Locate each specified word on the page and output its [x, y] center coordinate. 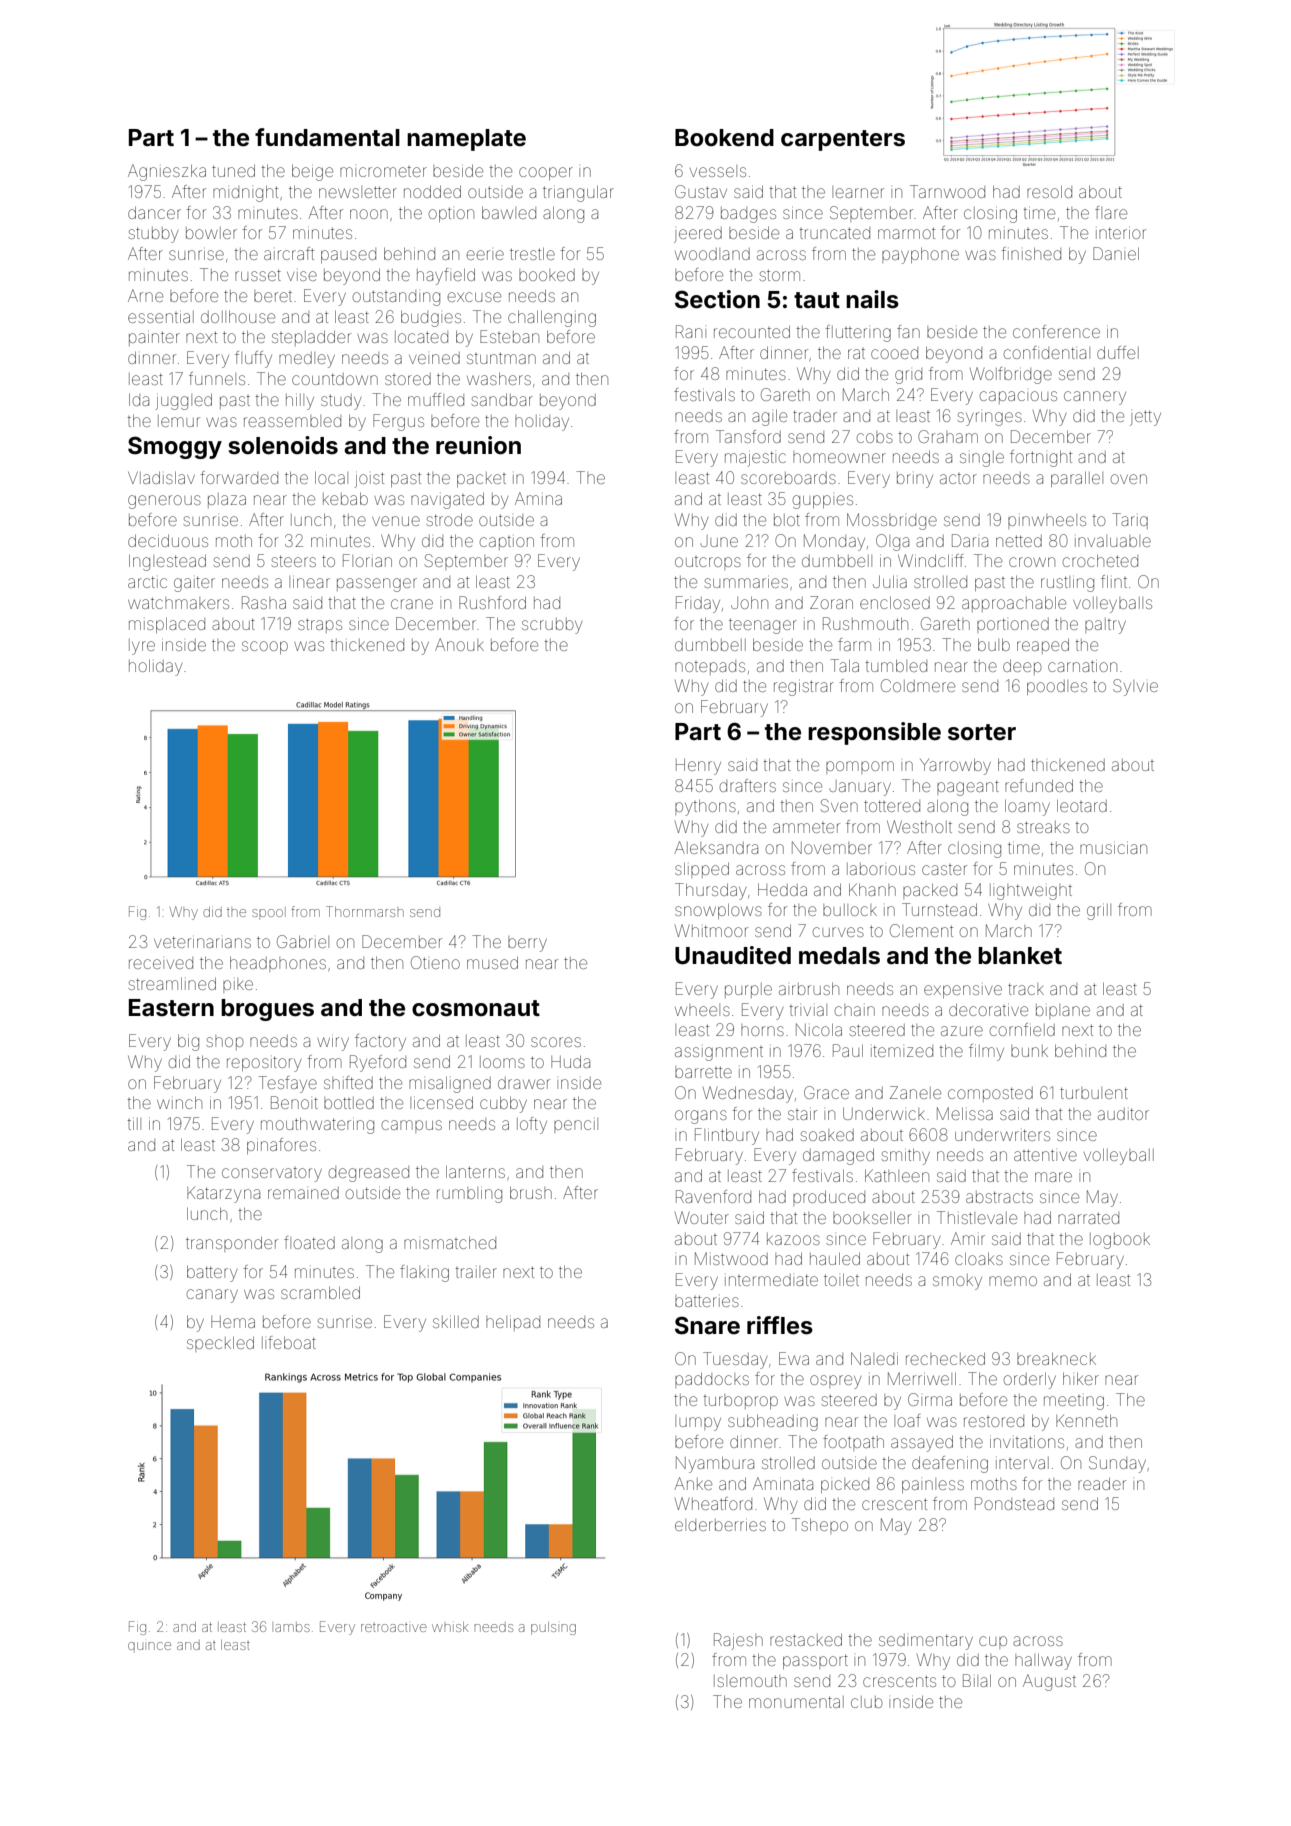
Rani [691, 331]
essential [161, 317]
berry [527, 944]
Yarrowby [955, 767]
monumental [796, 1702]
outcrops [708, 563]
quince [149, 1647]
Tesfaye [287, 1084]
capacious [1018, 397]
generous [164, 502]
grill [1099, 912]
